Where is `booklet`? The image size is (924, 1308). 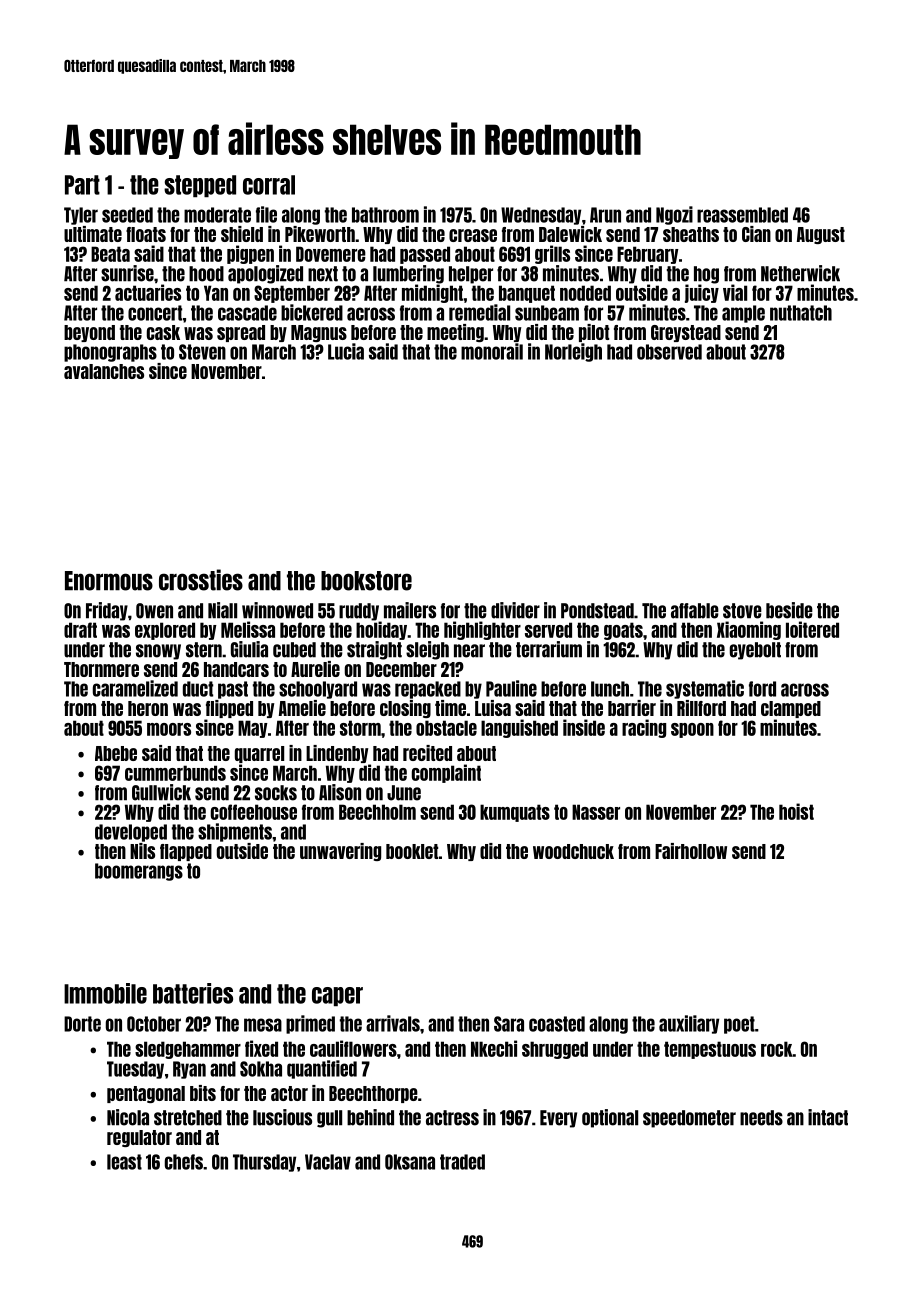
booklet is located at coordinates (412, 851).
